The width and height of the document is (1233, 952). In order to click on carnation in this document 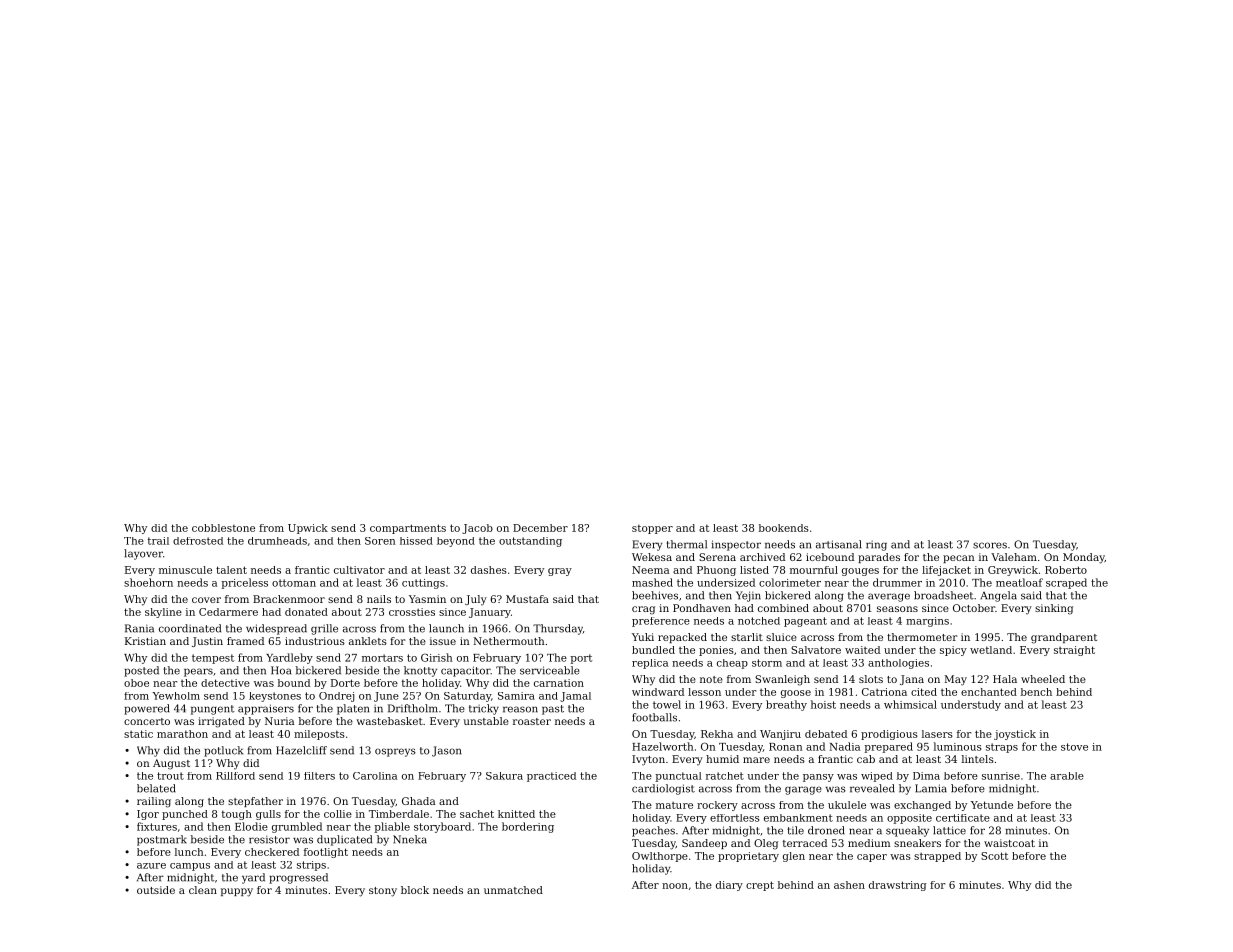, I will do `click(559, 683)`.
